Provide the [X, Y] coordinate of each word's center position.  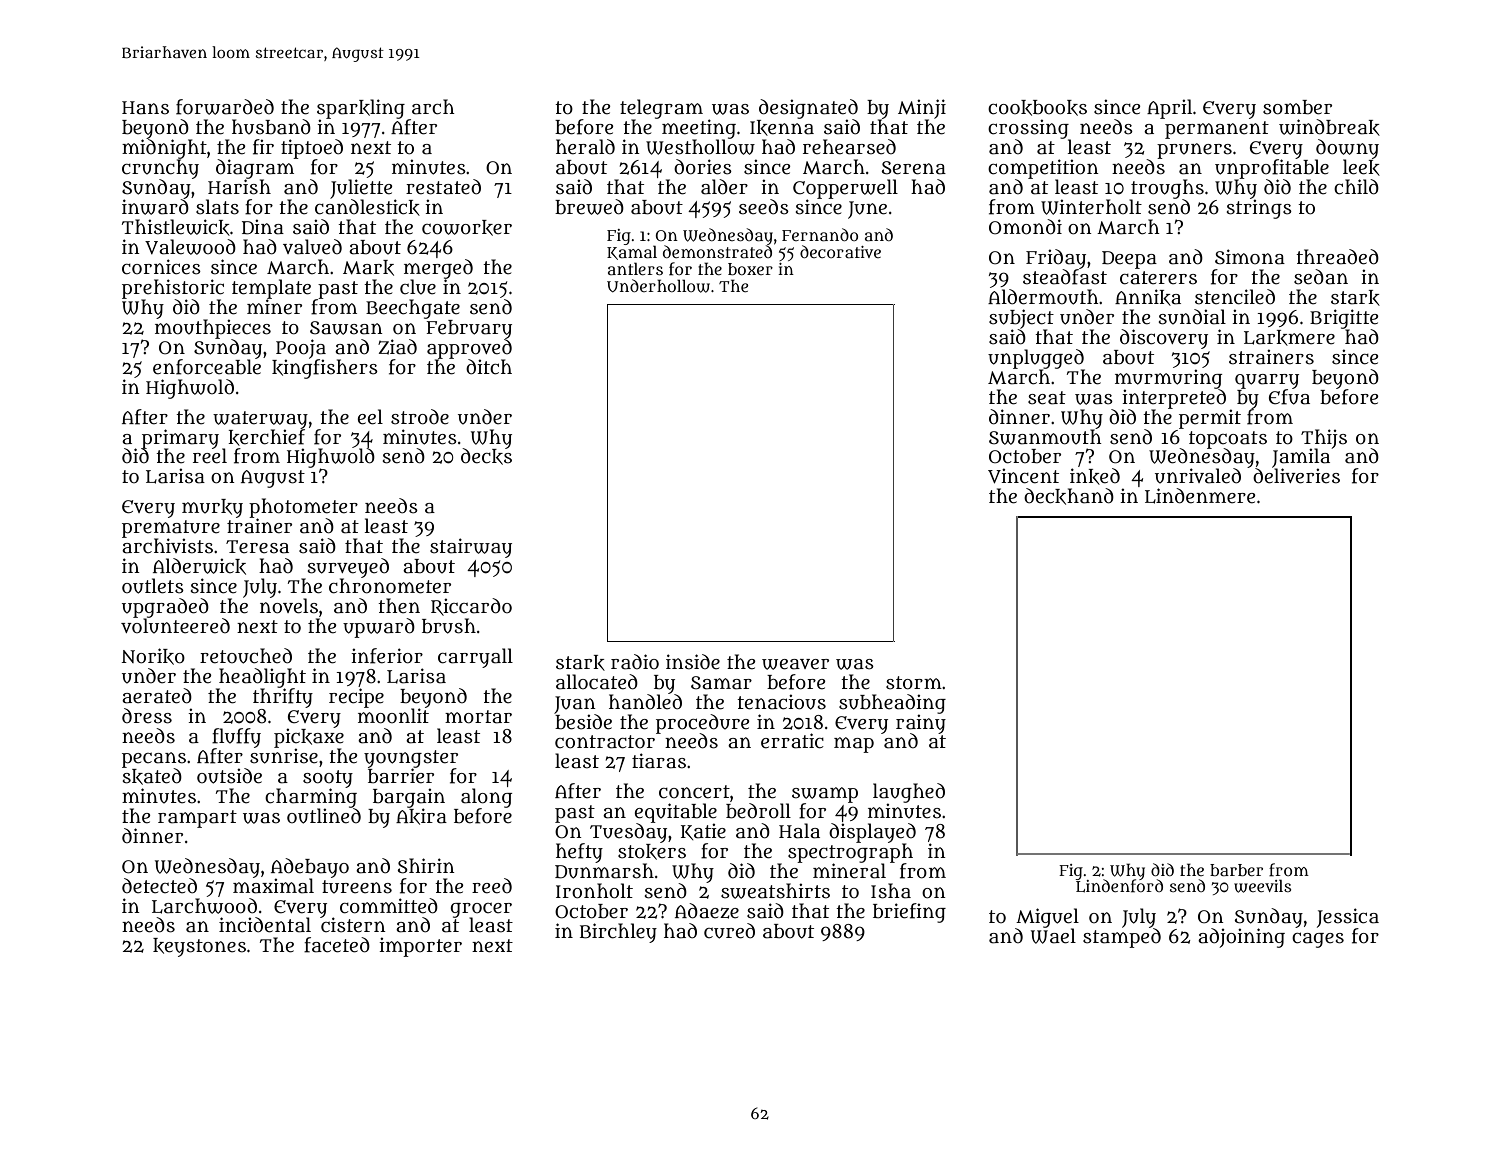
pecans [154, 760]
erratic [792, 741]
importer [420, 947]
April [1169, 109]
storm [914, 683]
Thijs [1324, 438]
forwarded [225, 107]
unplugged [1036, 359]
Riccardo [471, 607]
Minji [922, 109]
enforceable [207, 367]
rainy [921, 723]
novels [289, 606]
